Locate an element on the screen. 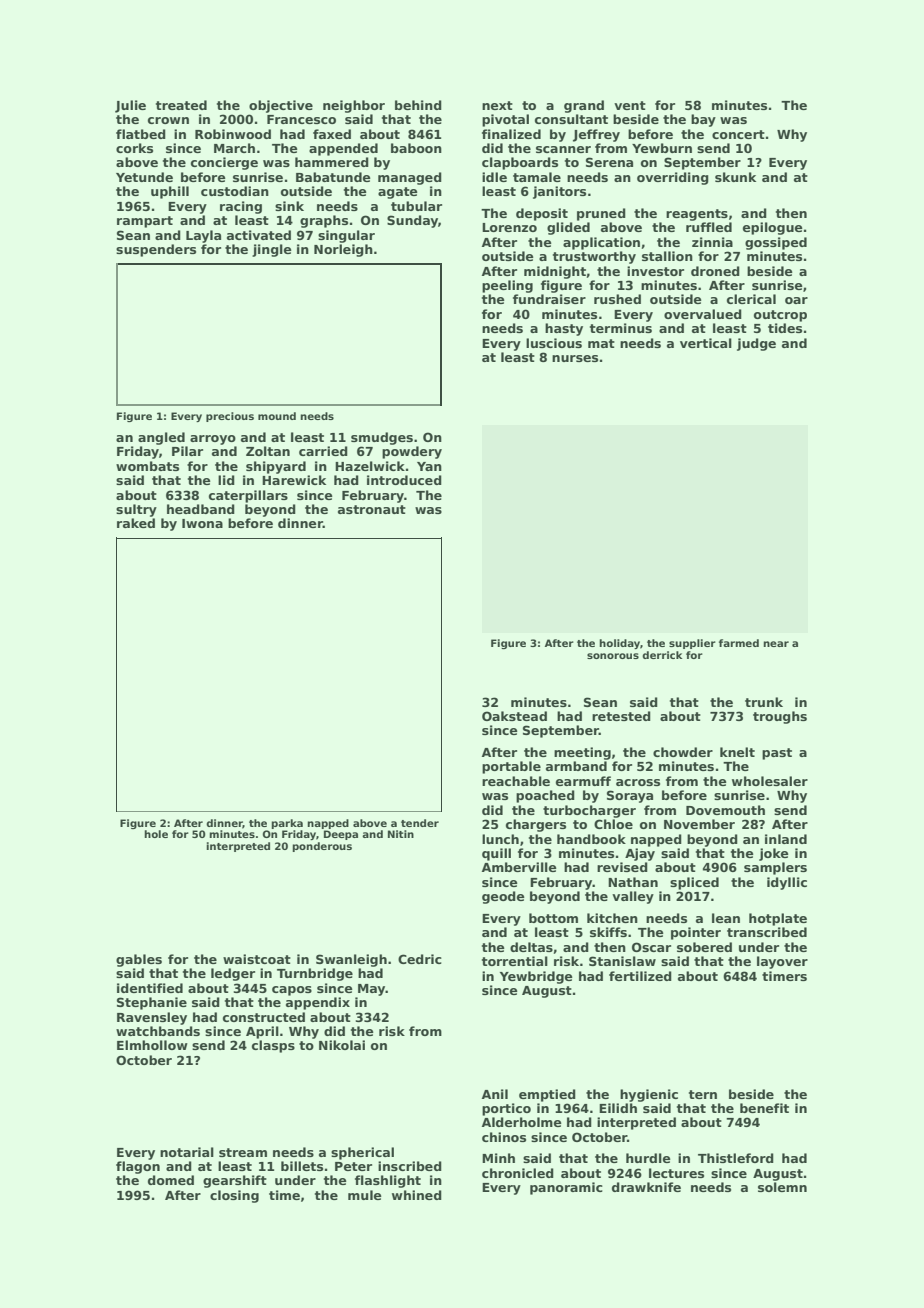 The width and height of the screenshot is (924, 1308). across is located at coordinates (638, 782).
